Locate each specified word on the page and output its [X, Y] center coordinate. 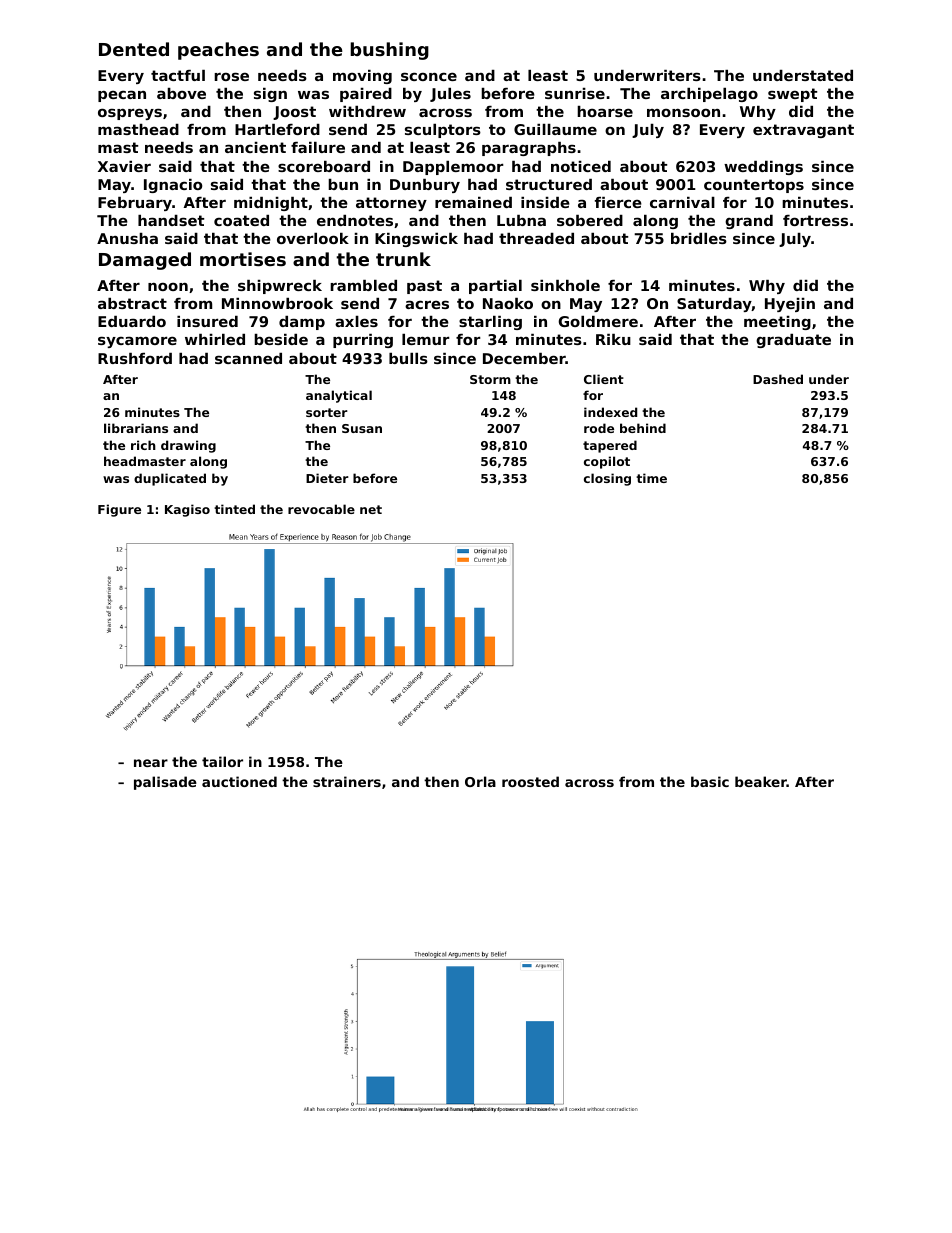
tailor [222, 761]
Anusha [127, 238]
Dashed [778, 379]
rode [599, 428]
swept [792, 95]
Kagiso [187, 510]
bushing [389, 51]
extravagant [803, 131]
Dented [134, 49]
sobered [590, 220]
